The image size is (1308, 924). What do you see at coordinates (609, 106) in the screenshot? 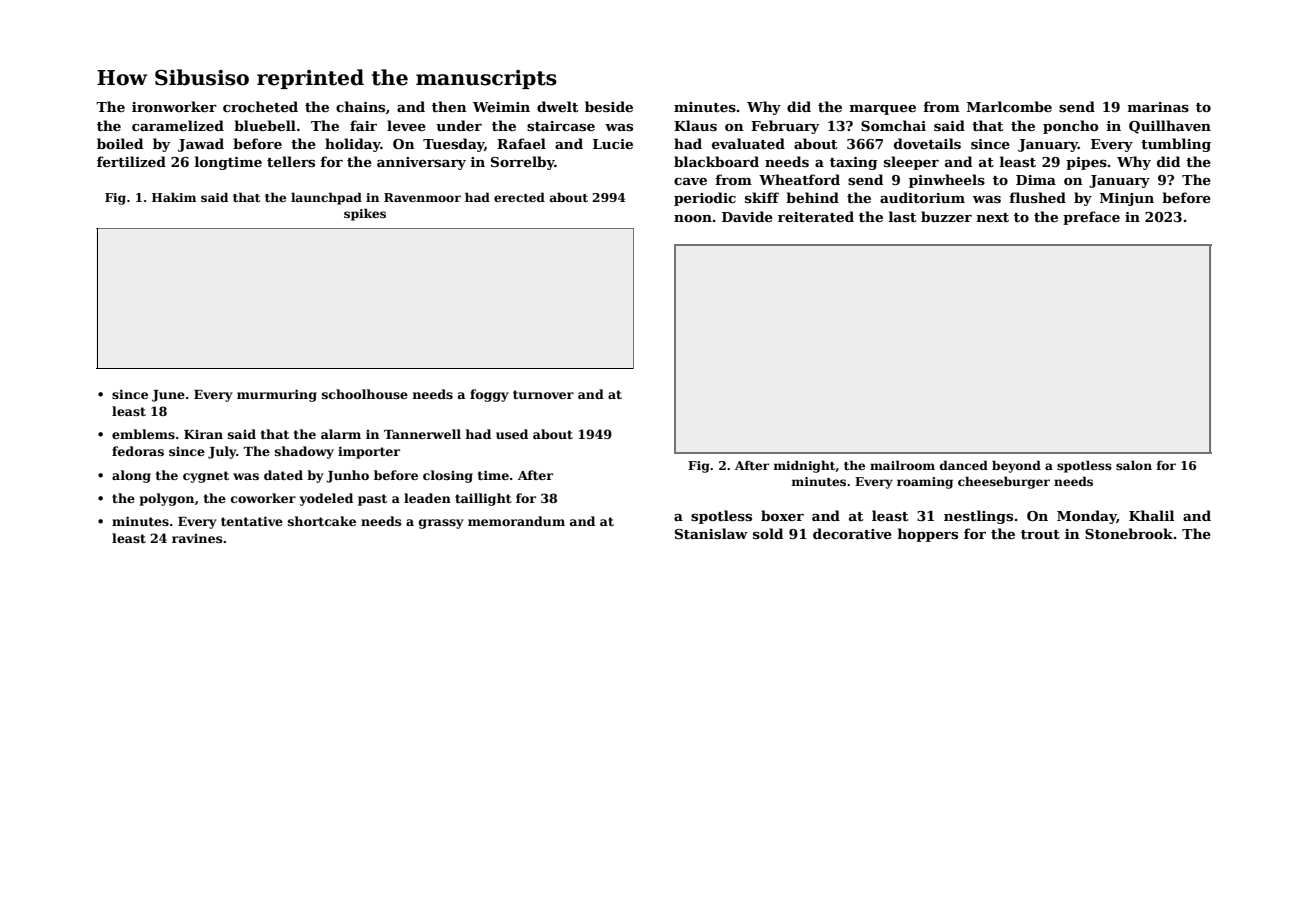
I see `beside` at bounding box center [609, 106].
